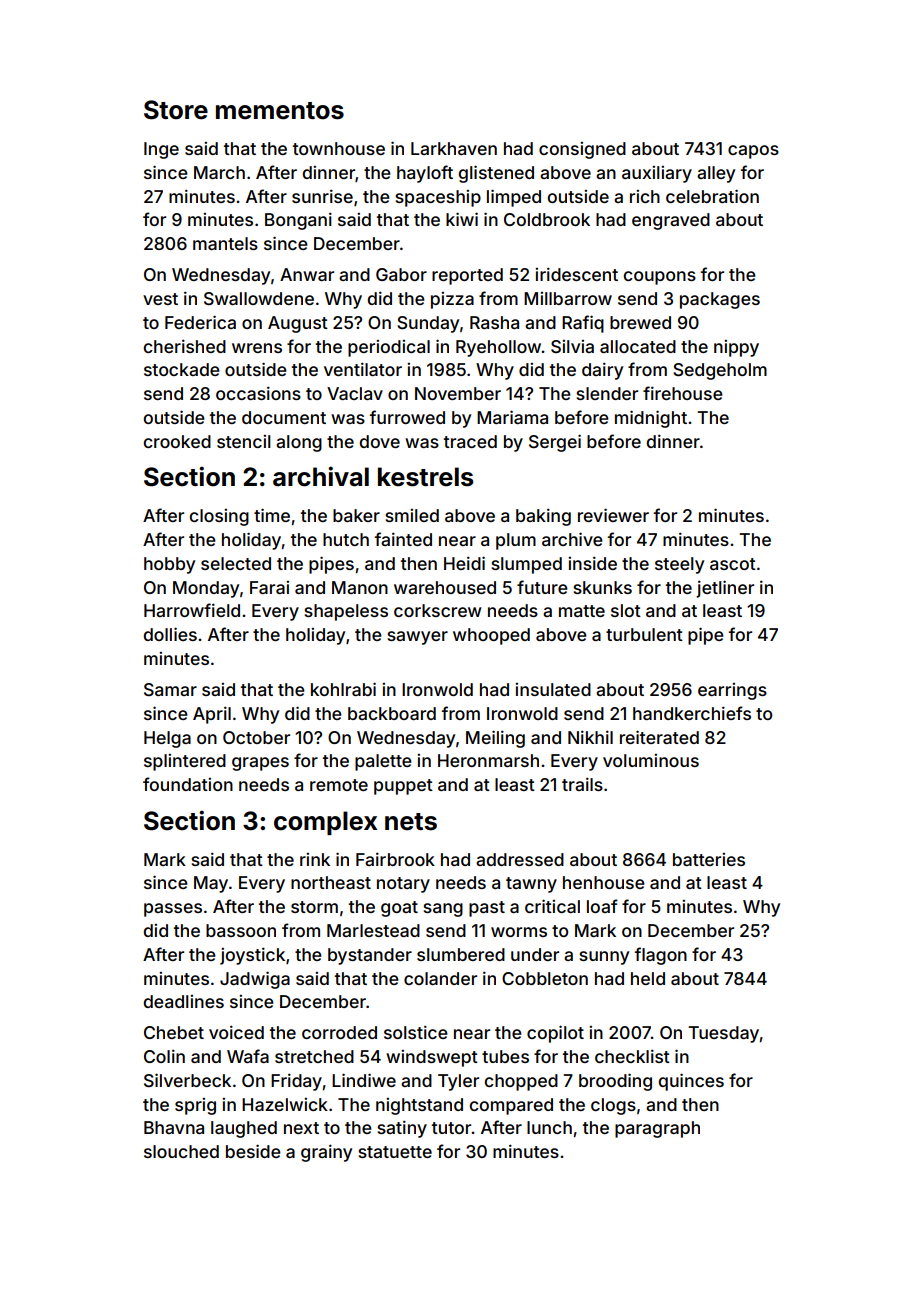 This screenshot has height=1311, width=924. Describe the element at coordinates (531, 885) in the screenshot. I see `tawny` at that location.
